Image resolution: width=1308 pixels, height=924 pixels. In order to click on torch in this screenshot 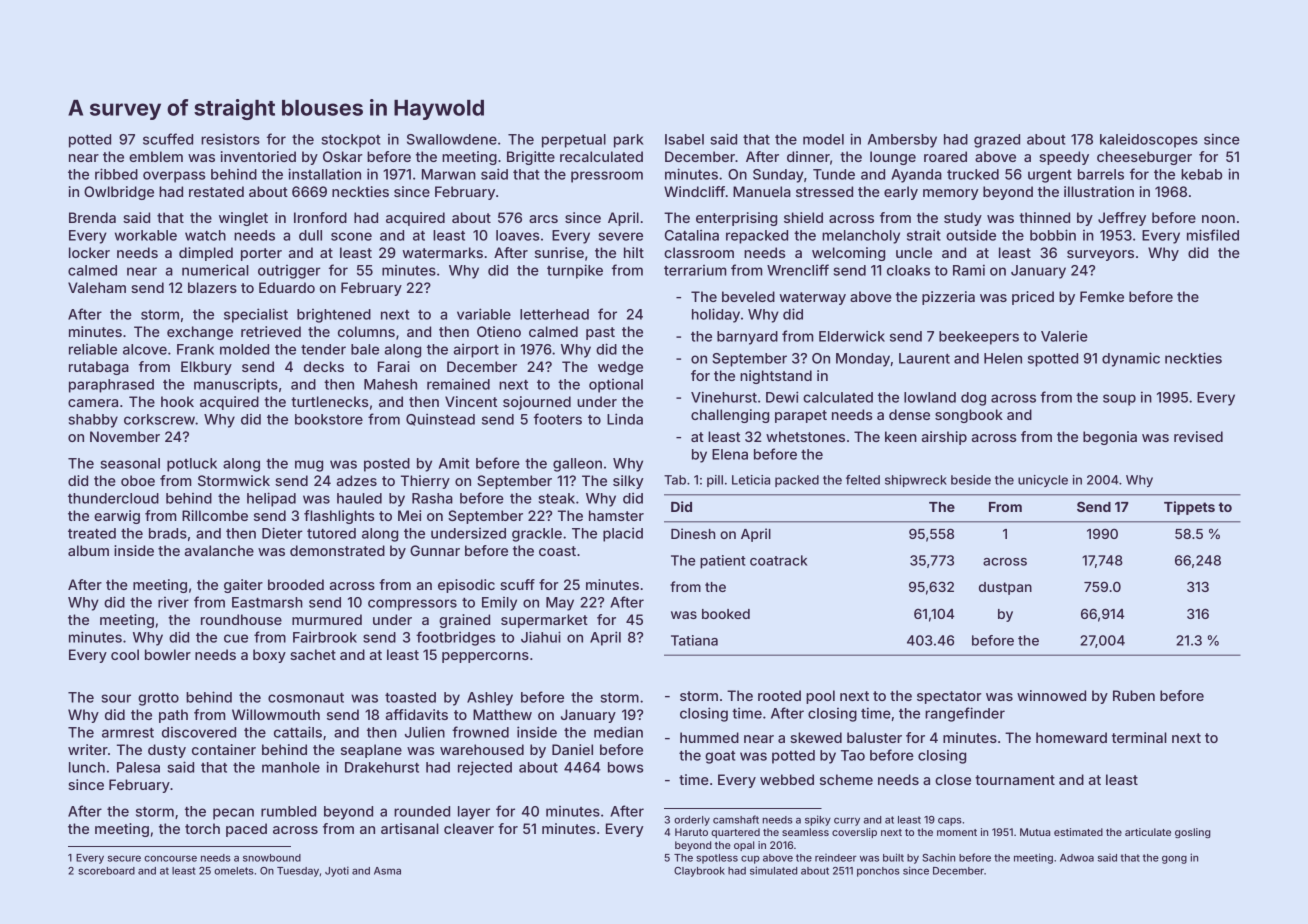, I will do `click(202, 828)`.
